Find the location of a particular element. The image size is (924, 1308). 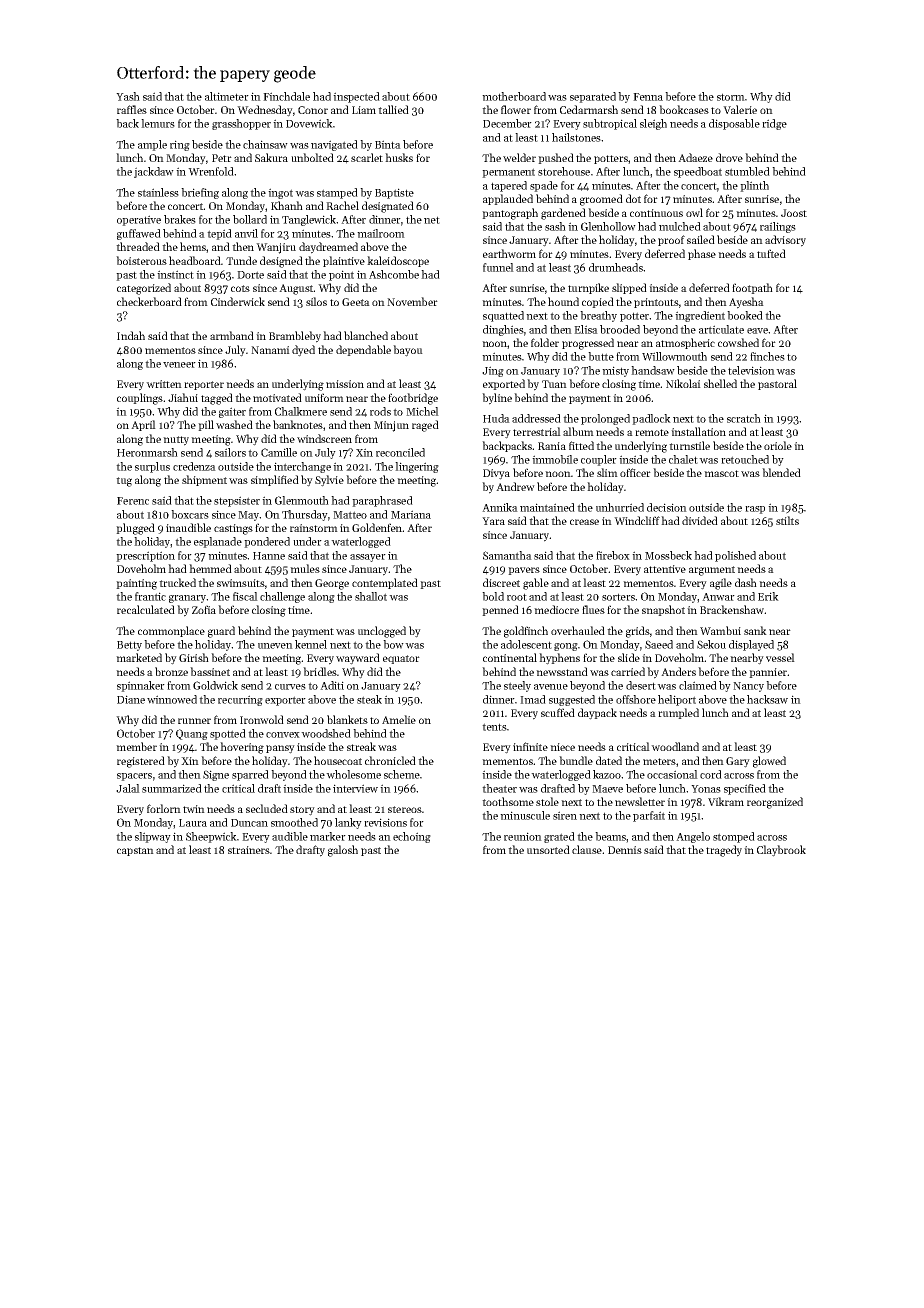

disposable is located at coordinates (734, 124).
